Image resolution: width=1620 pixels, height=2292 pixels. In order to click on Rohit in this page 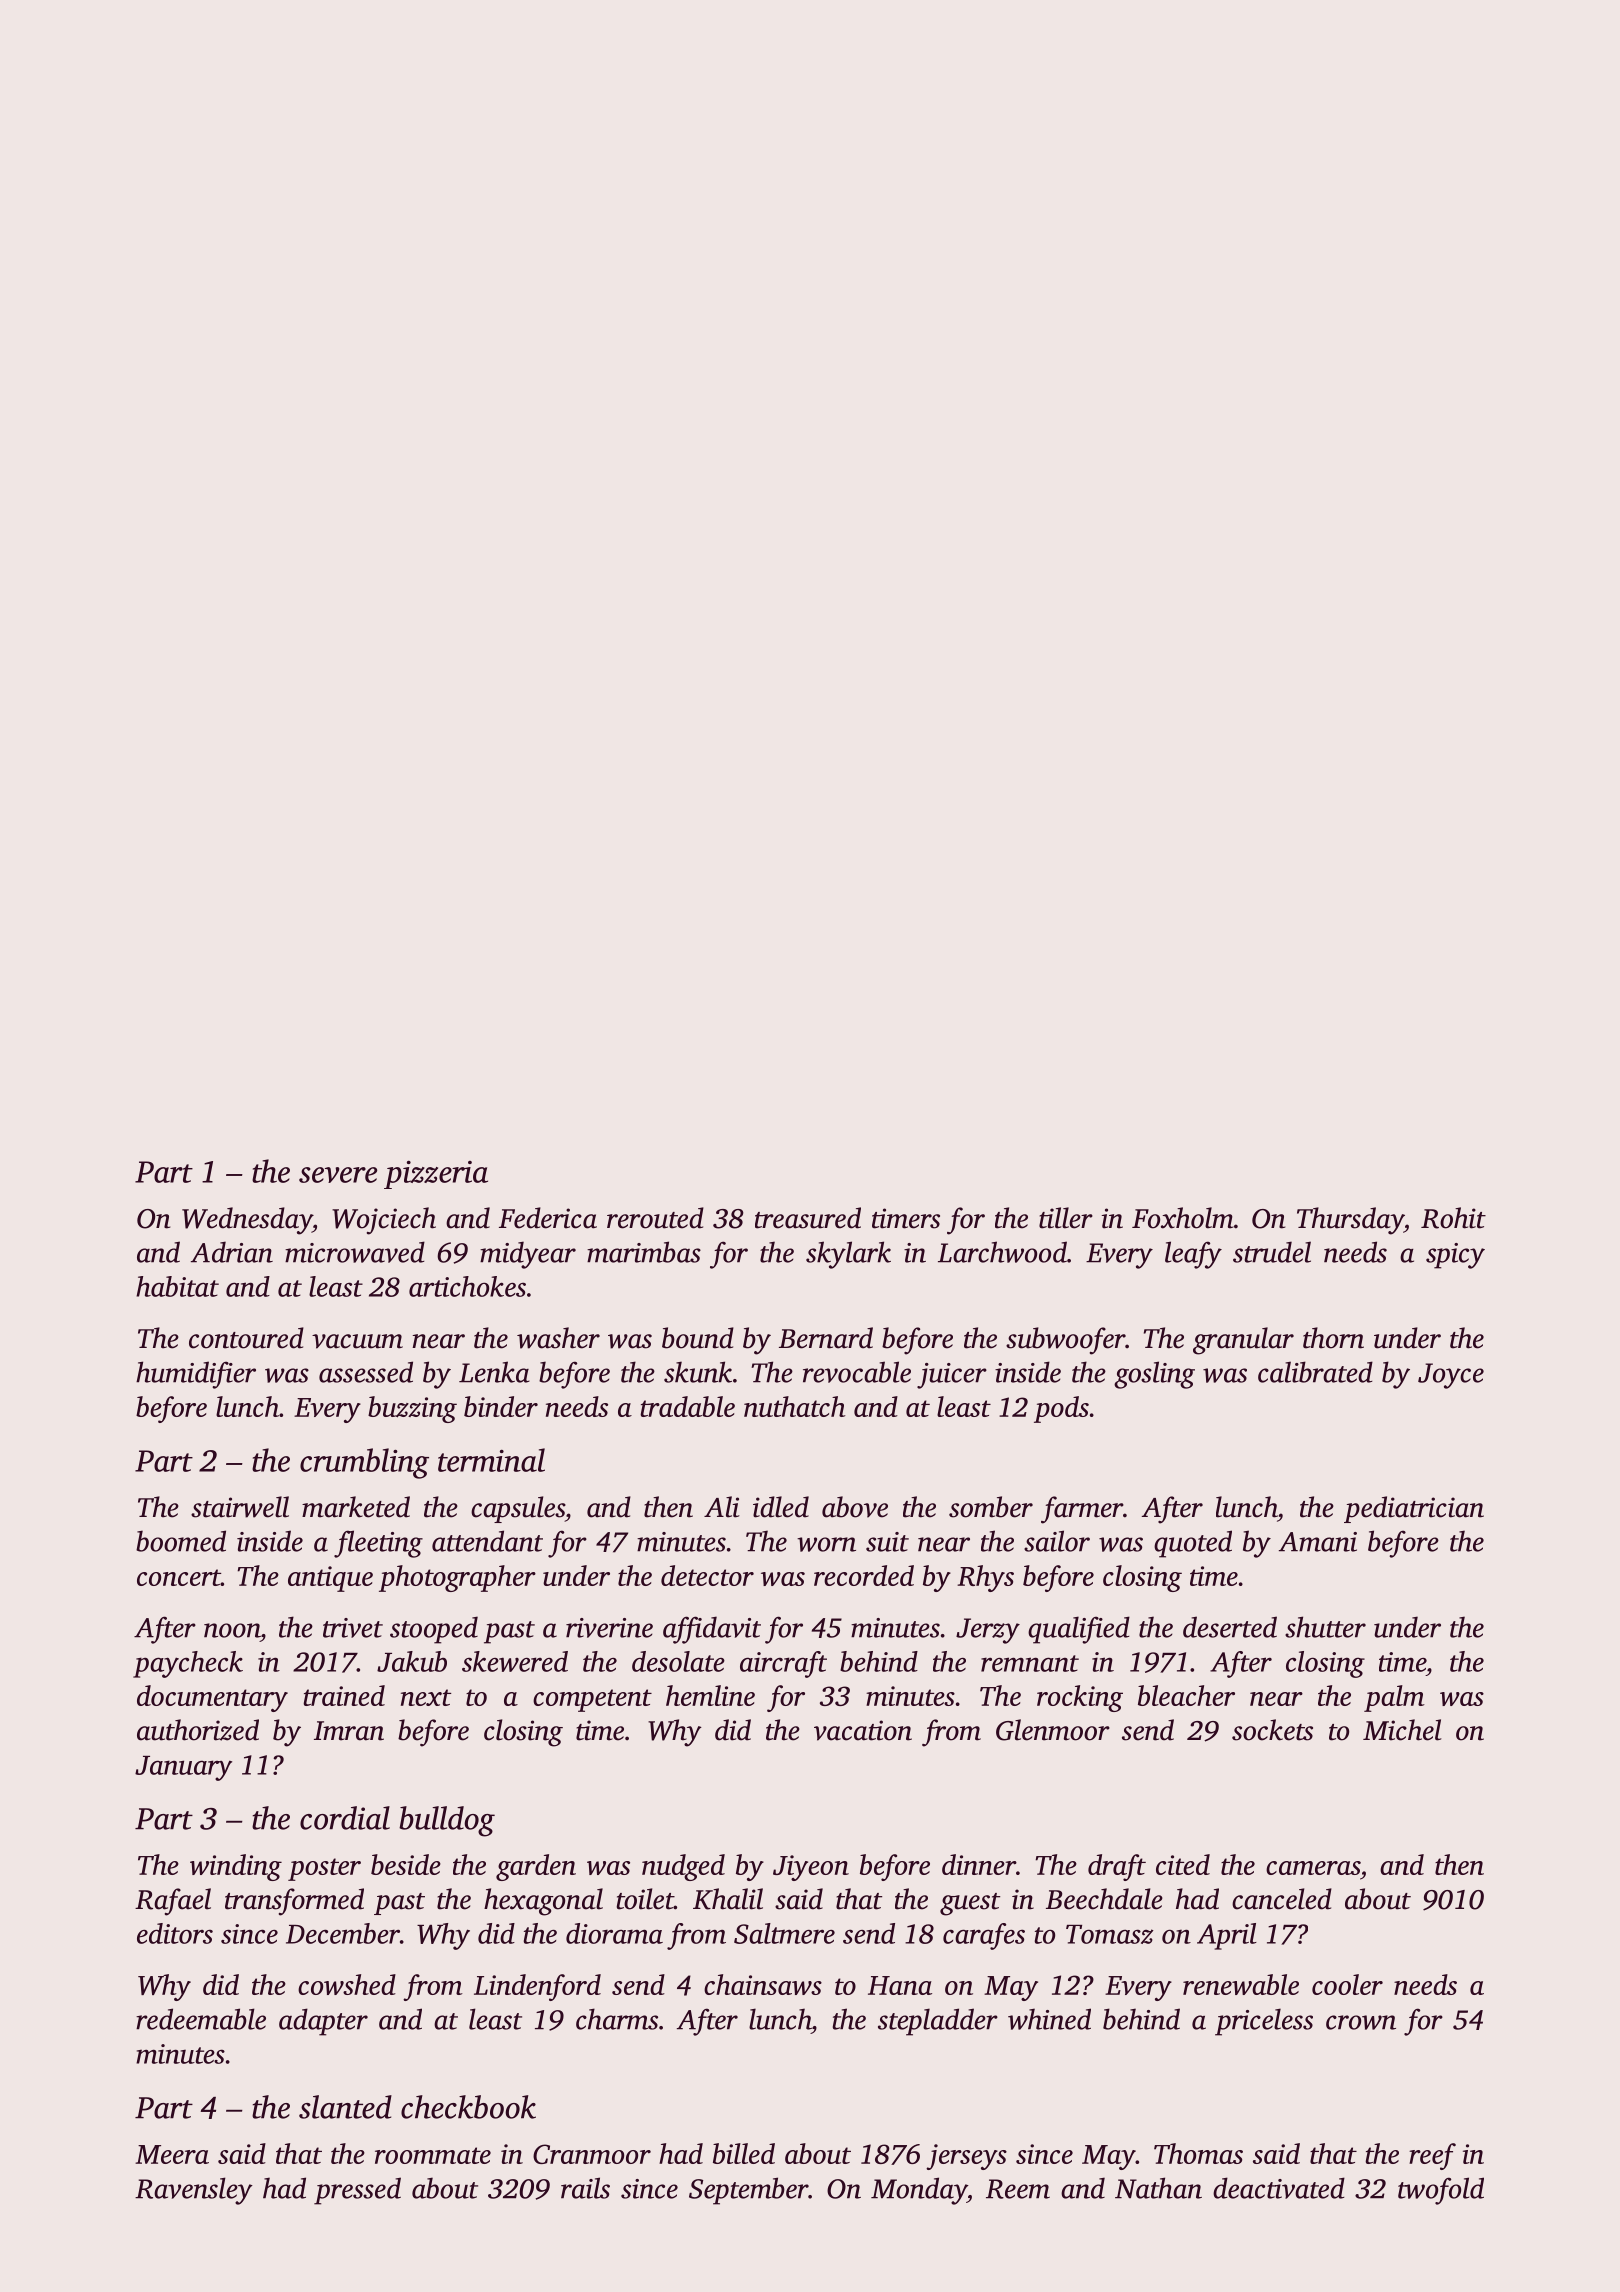, I will do `click(1453, 1218)`.
